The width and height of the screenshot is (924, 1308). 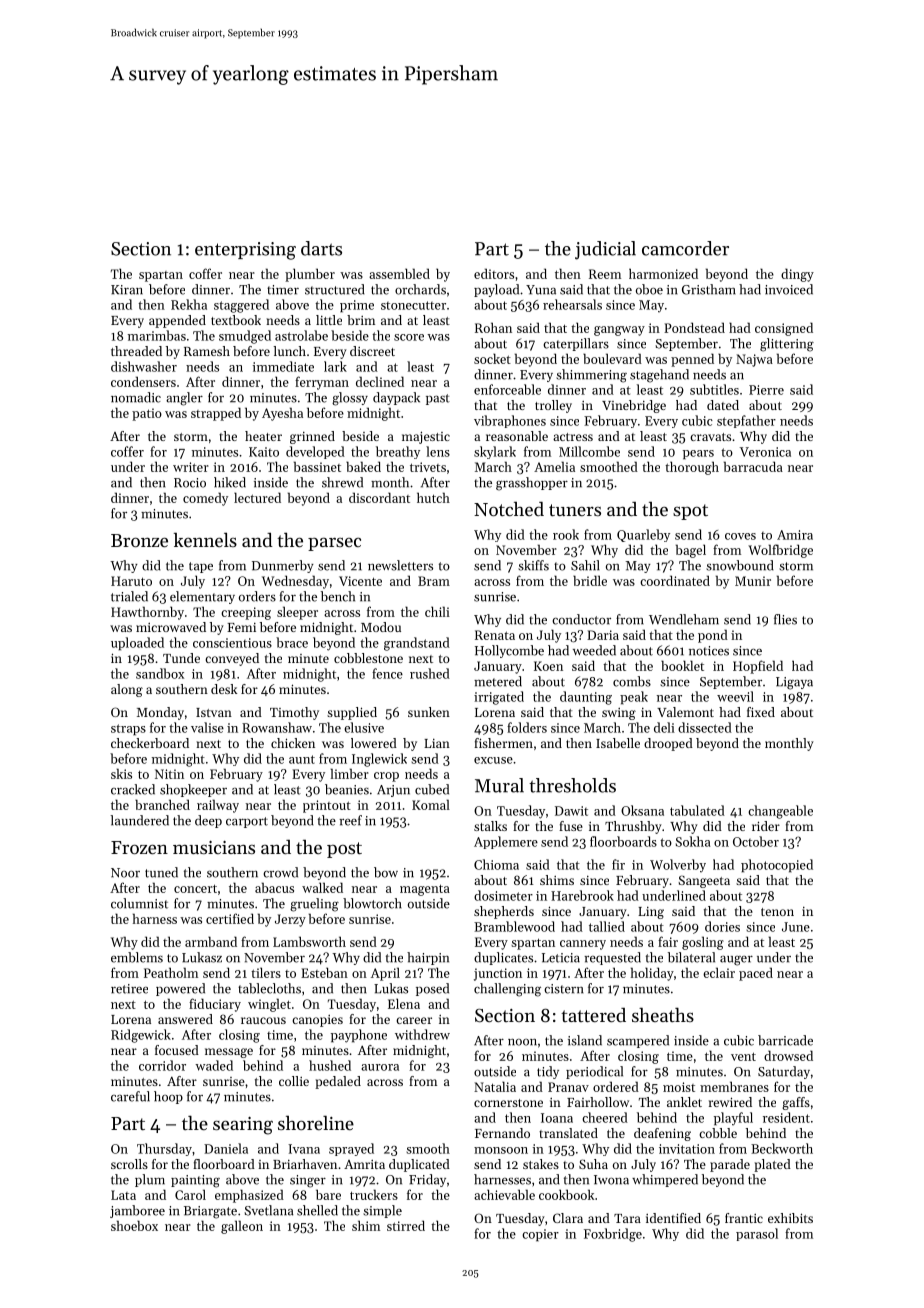 What do you see at coordinates (758, 667) in the screenshot?
I see `Hopfield` at bounding box center [758, 667].
